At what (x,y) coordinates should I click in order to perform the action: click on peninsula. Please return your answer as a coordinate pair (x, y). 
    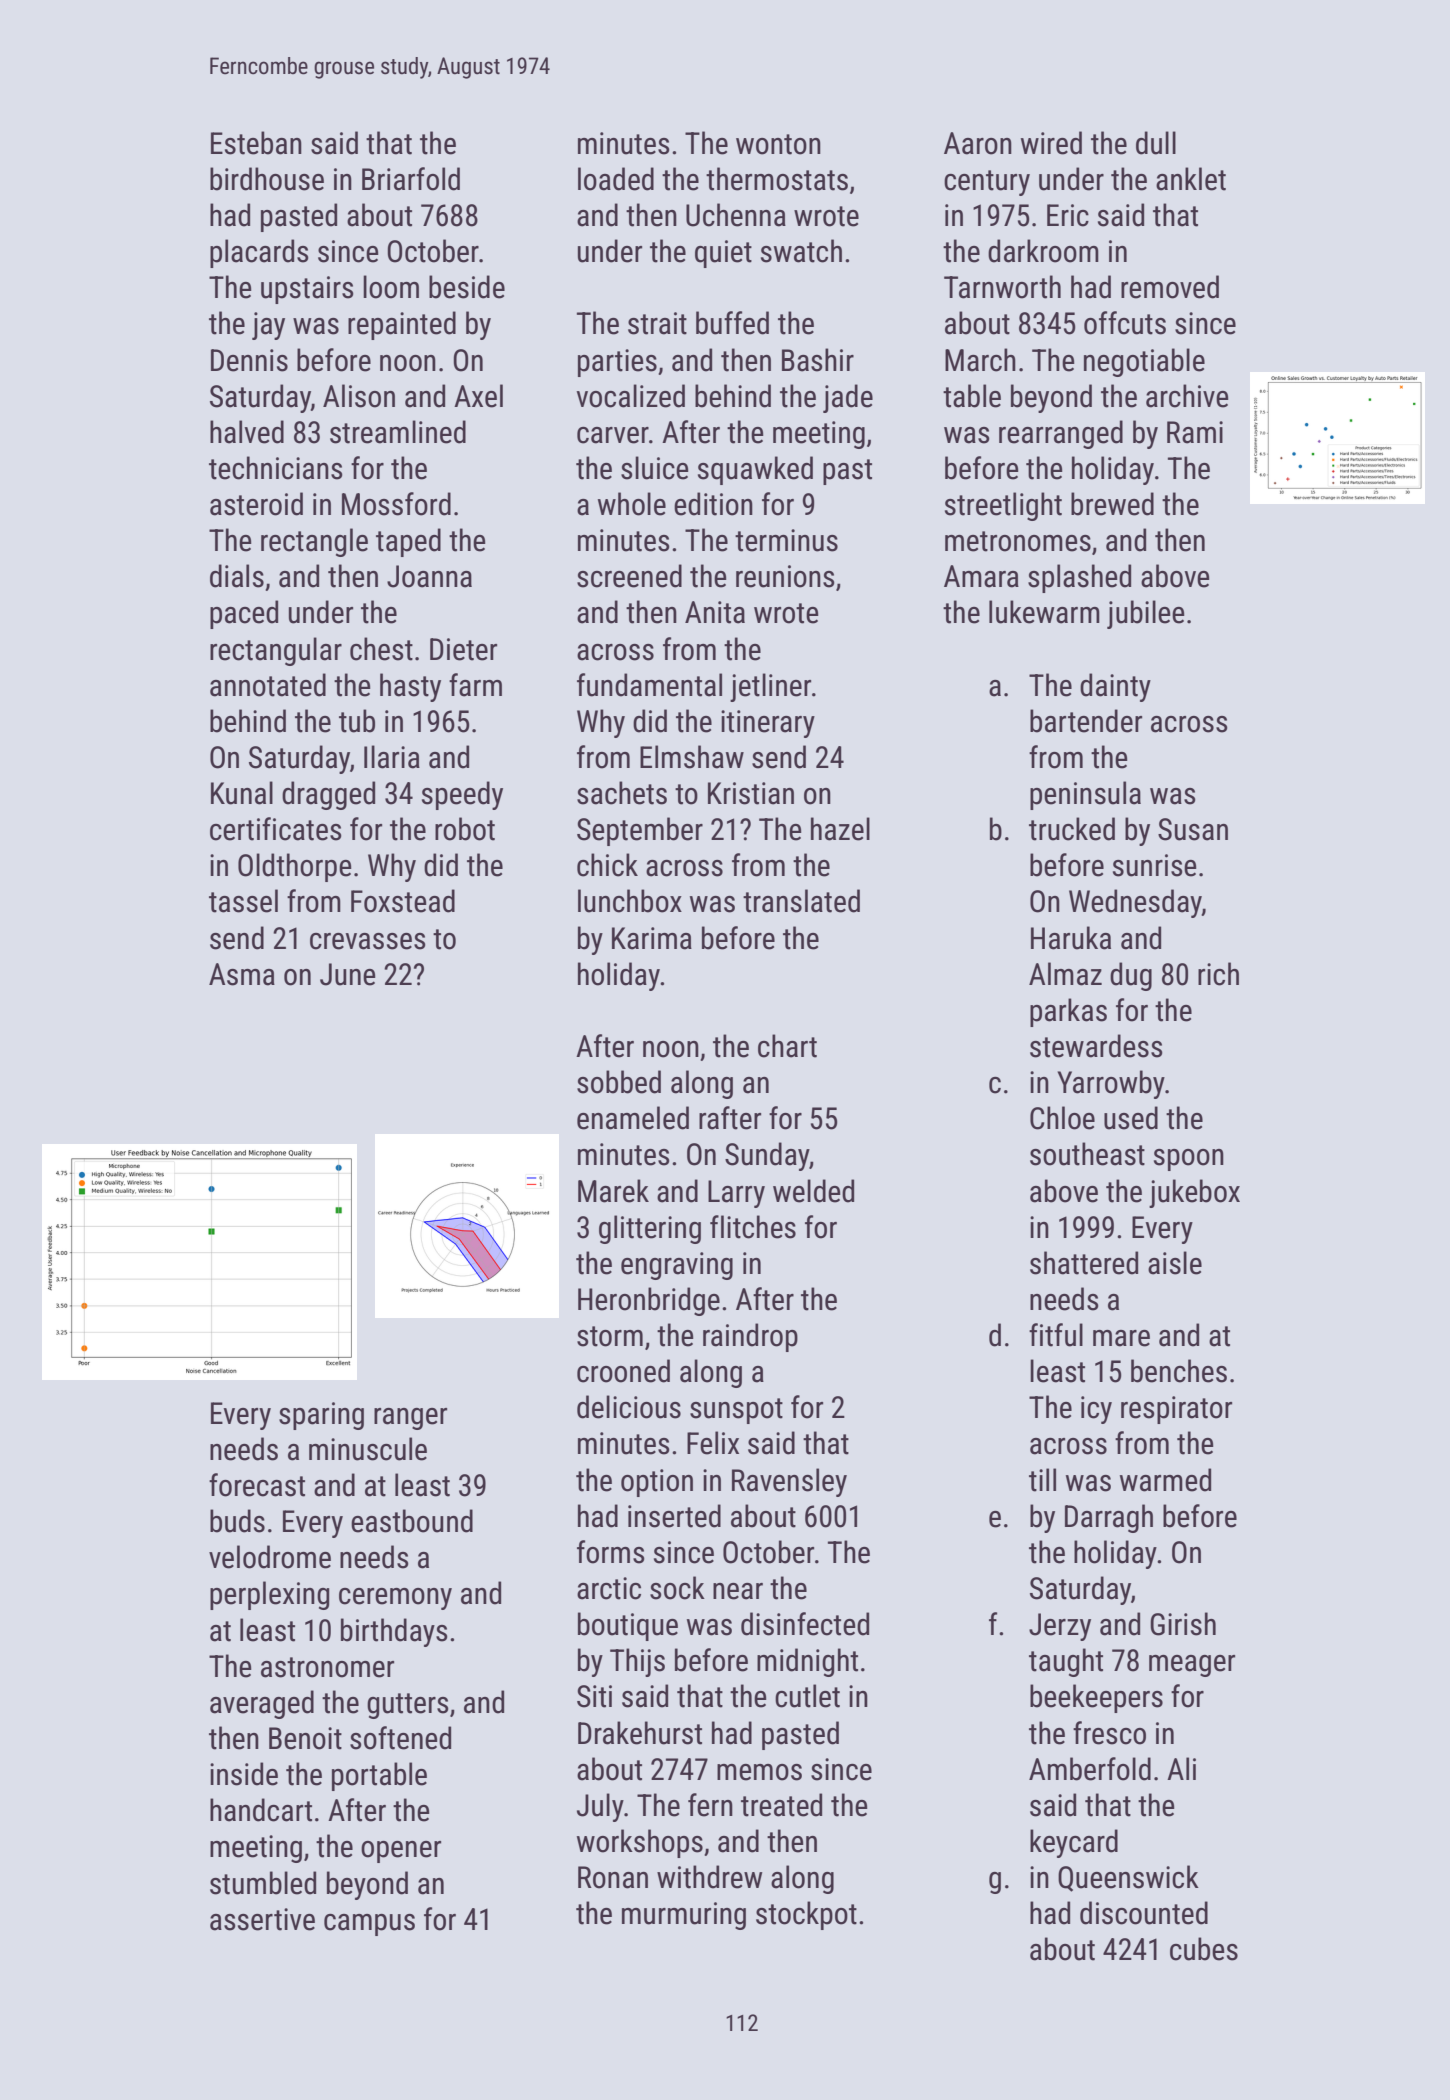
    Looking at the image, I should click on (1085, 795).
